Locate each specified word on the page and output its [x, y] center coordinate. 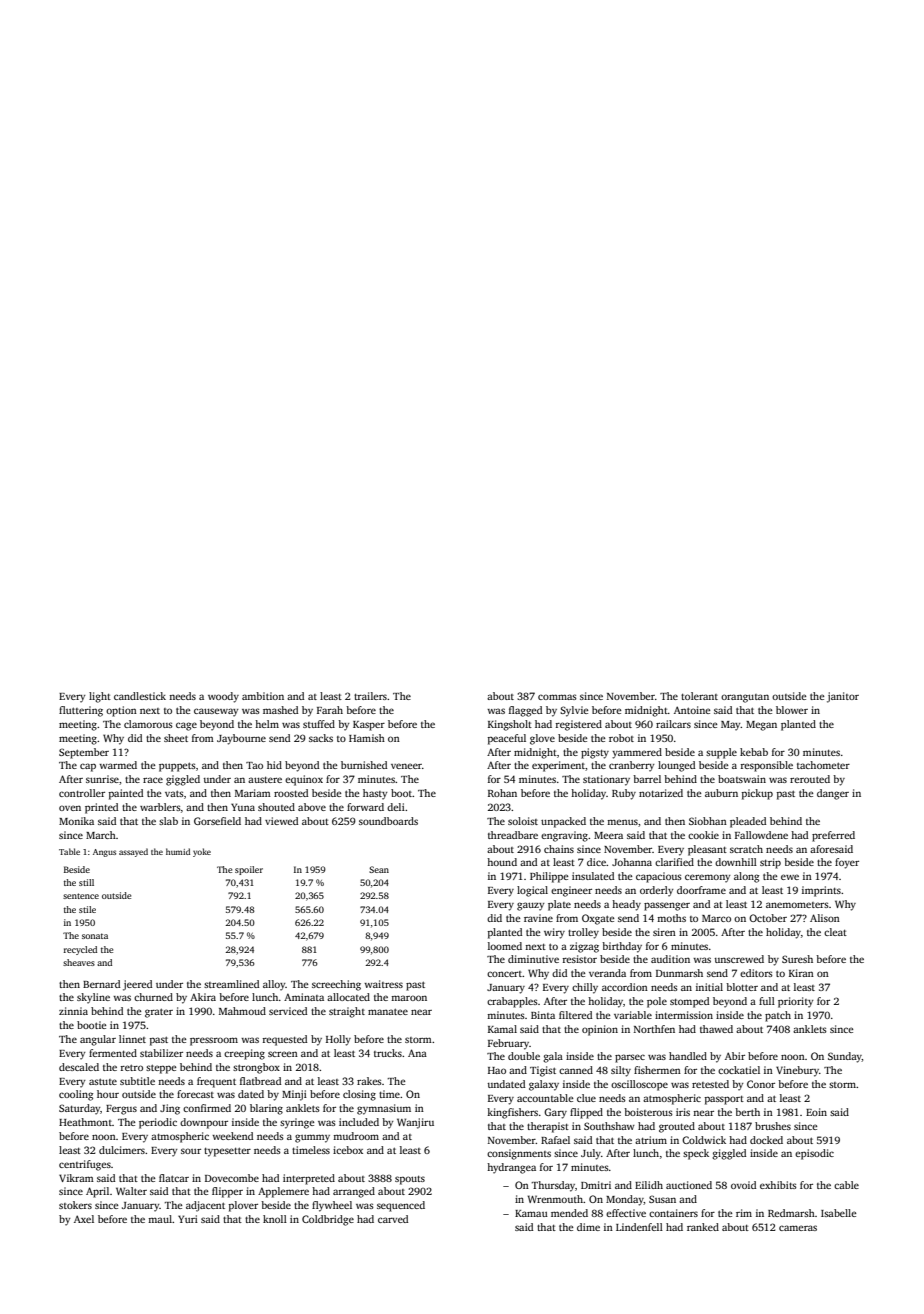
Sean [379, 869]
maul [160, 1219]
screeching [336, 985]
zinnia [73, 1011]
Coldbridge [328, 1220]
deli [396, 807]
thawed [716, 1029]
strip [770, 863]
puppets [177, 767]
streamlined [231, 984]
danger [833, 794]
